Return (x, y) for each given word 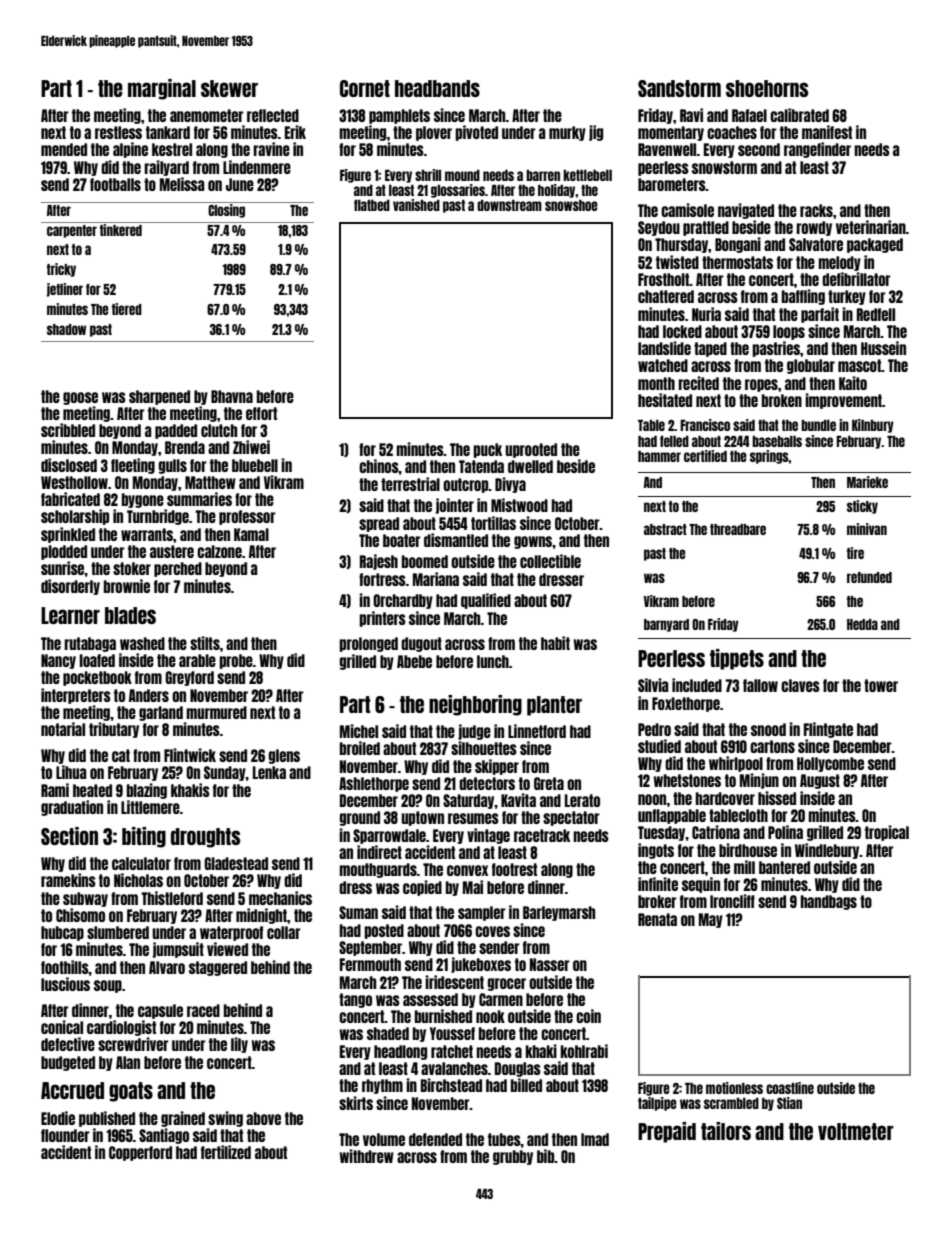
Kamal (251, 534)
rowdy (814, 228)
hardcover (725, 798)
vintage (488, 836)
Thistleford (172, 898)
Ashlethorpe (374, 784)
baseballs (777, 441)
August (820, 781)
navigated (746, 211)
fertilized (226, 1152)
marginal (162, 89)
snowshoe (571, 205)
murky (567, 133)
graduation (72, 808)
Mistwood (519, 505)
